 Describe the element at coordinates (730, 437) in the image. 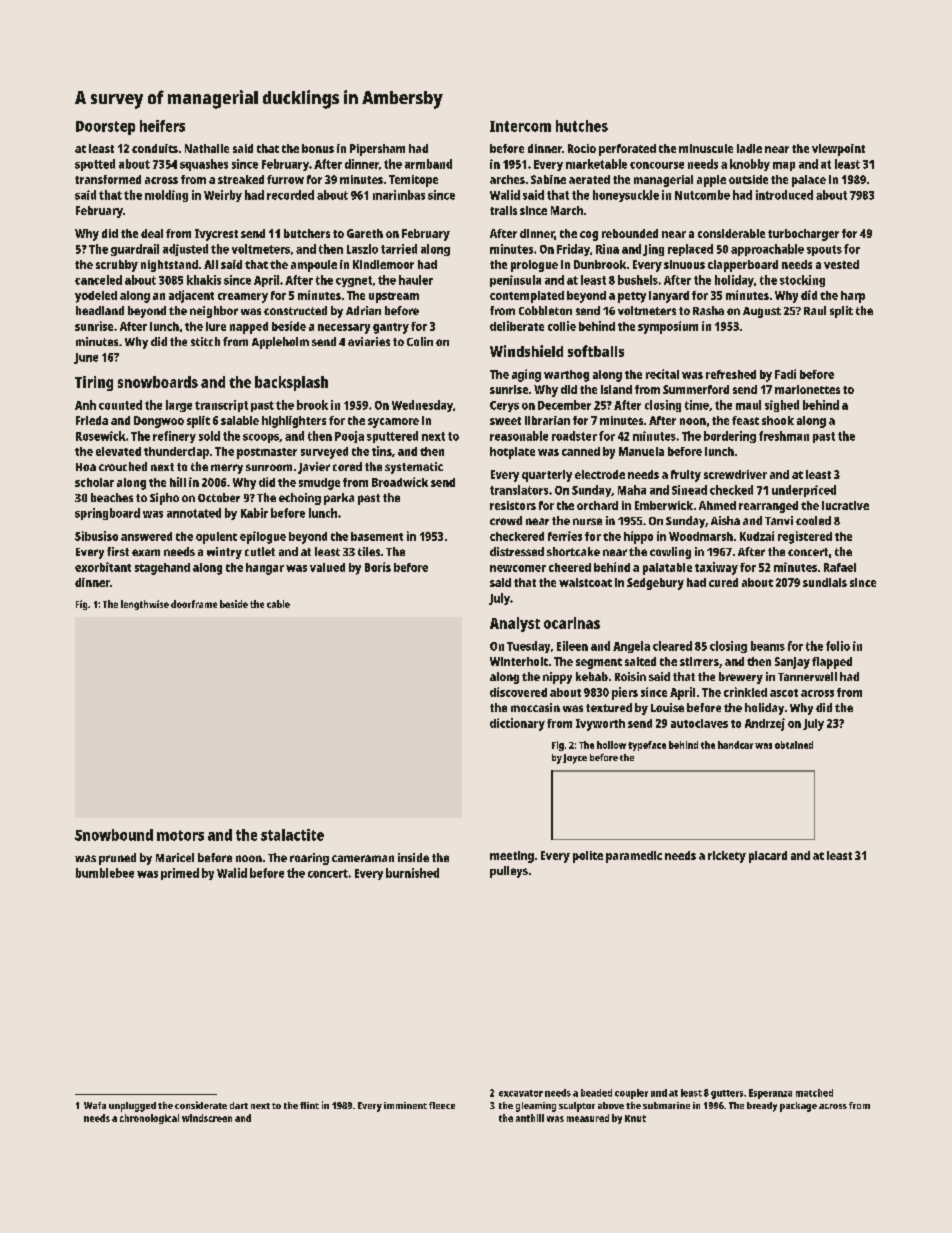

I see `bordering` at that location.
